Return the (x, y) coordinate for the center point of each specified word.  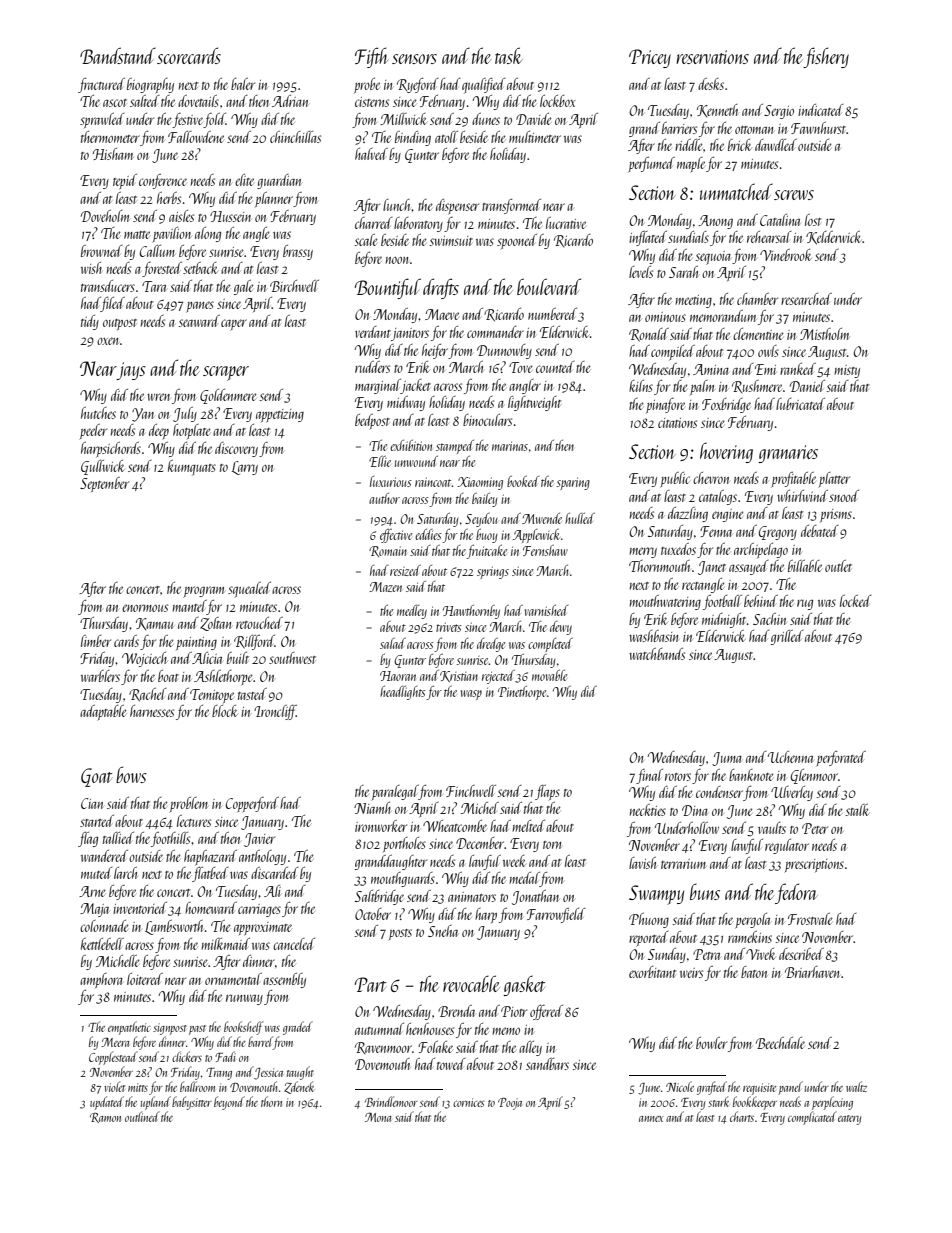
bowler (711, 1043)
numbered (552, 314)
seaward (199, 321)
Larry (245, 468)
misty (847, 371)
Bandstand (118, 55)
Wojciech (144, 659)
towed (451, 1064)
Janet (712, 568)
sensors (414, 59)
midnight (724, 620)
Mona (378, 1117)
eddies (428, 534)
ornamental (233, 979)
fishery (826, 57)
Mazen (385, 587)
